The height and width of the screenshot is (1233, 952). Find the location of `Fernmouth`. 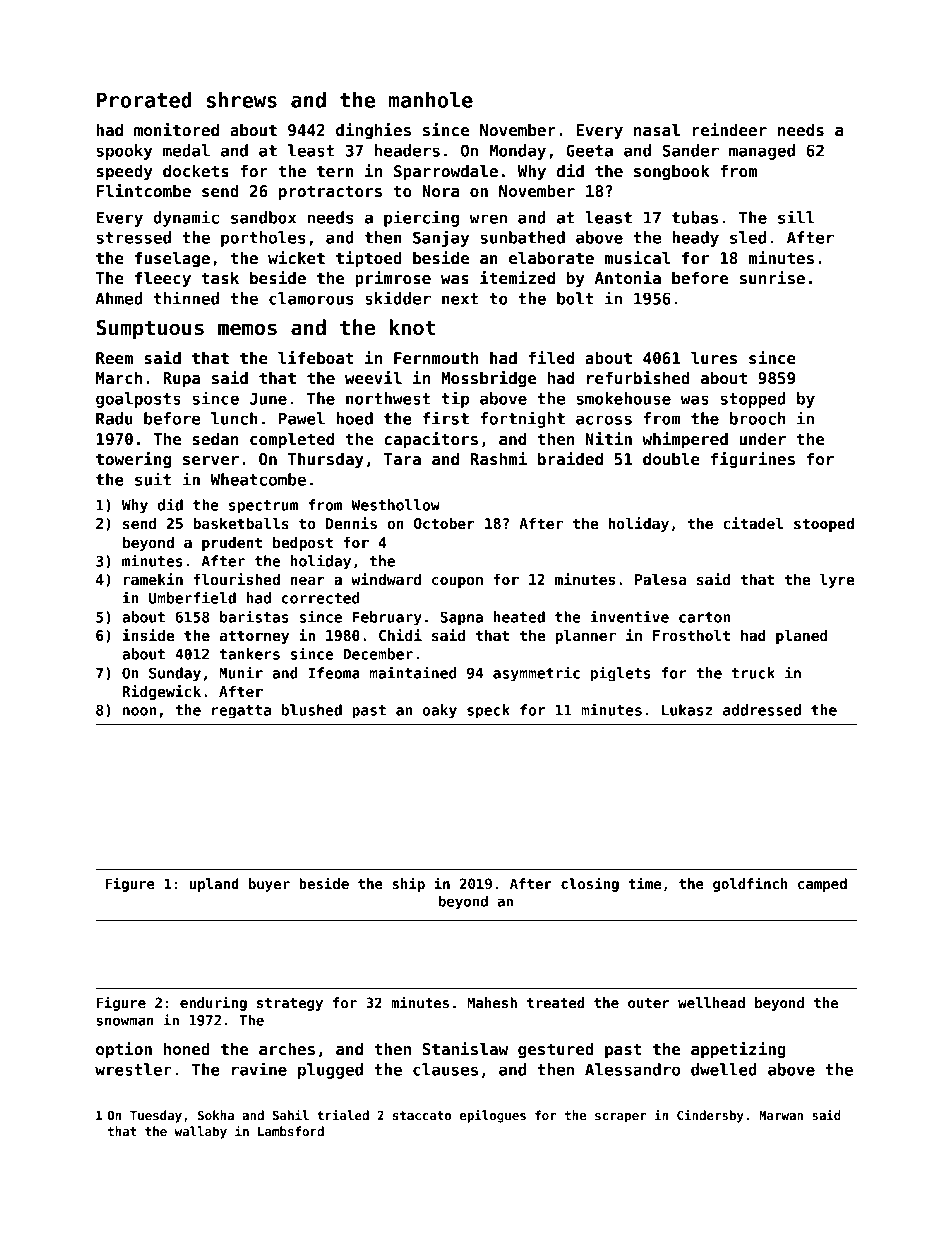

Fernmouth is located at coordinates (436, 358).
